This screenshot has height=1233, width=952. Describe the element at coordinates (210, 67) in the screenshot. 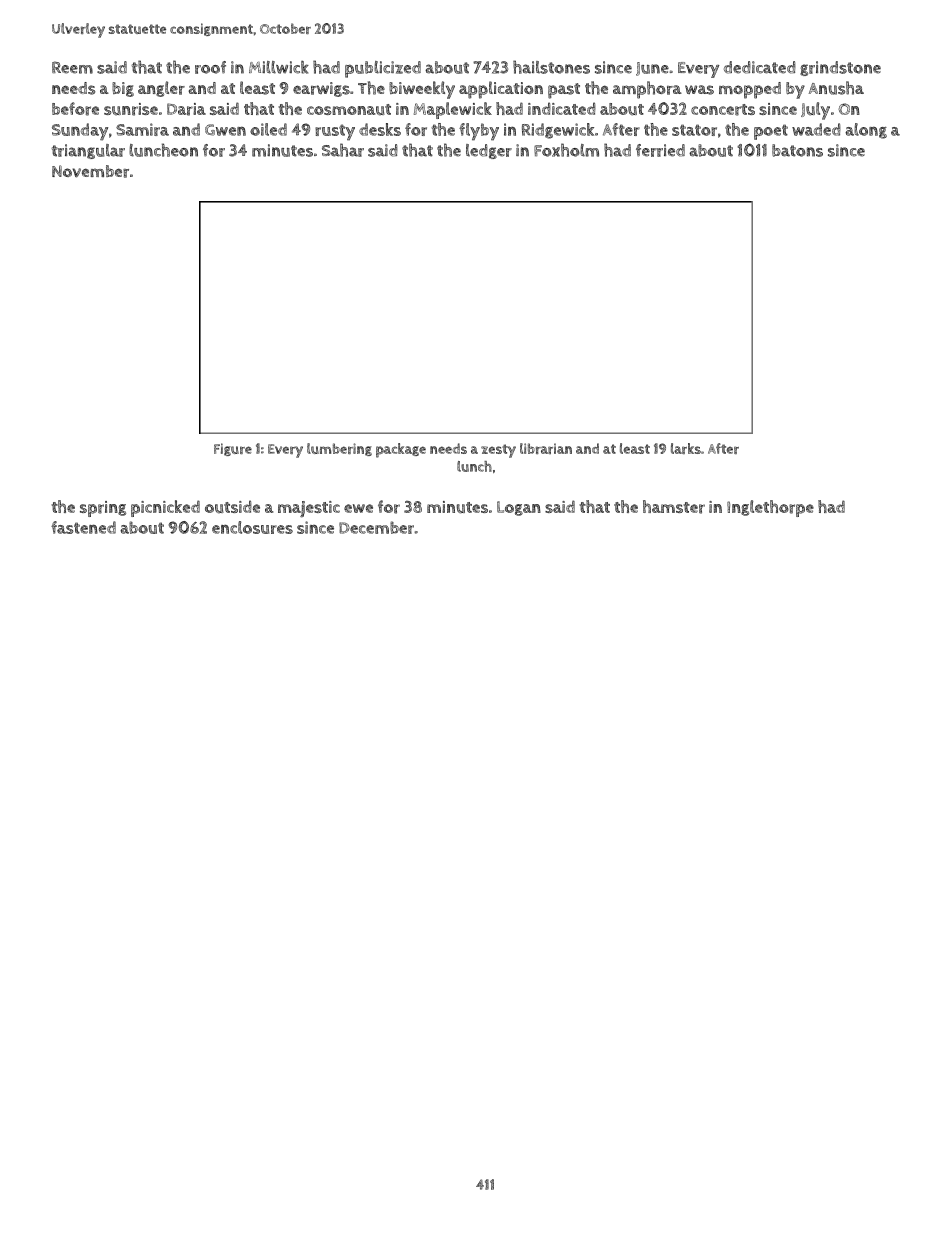

I see `roof` at that location.
